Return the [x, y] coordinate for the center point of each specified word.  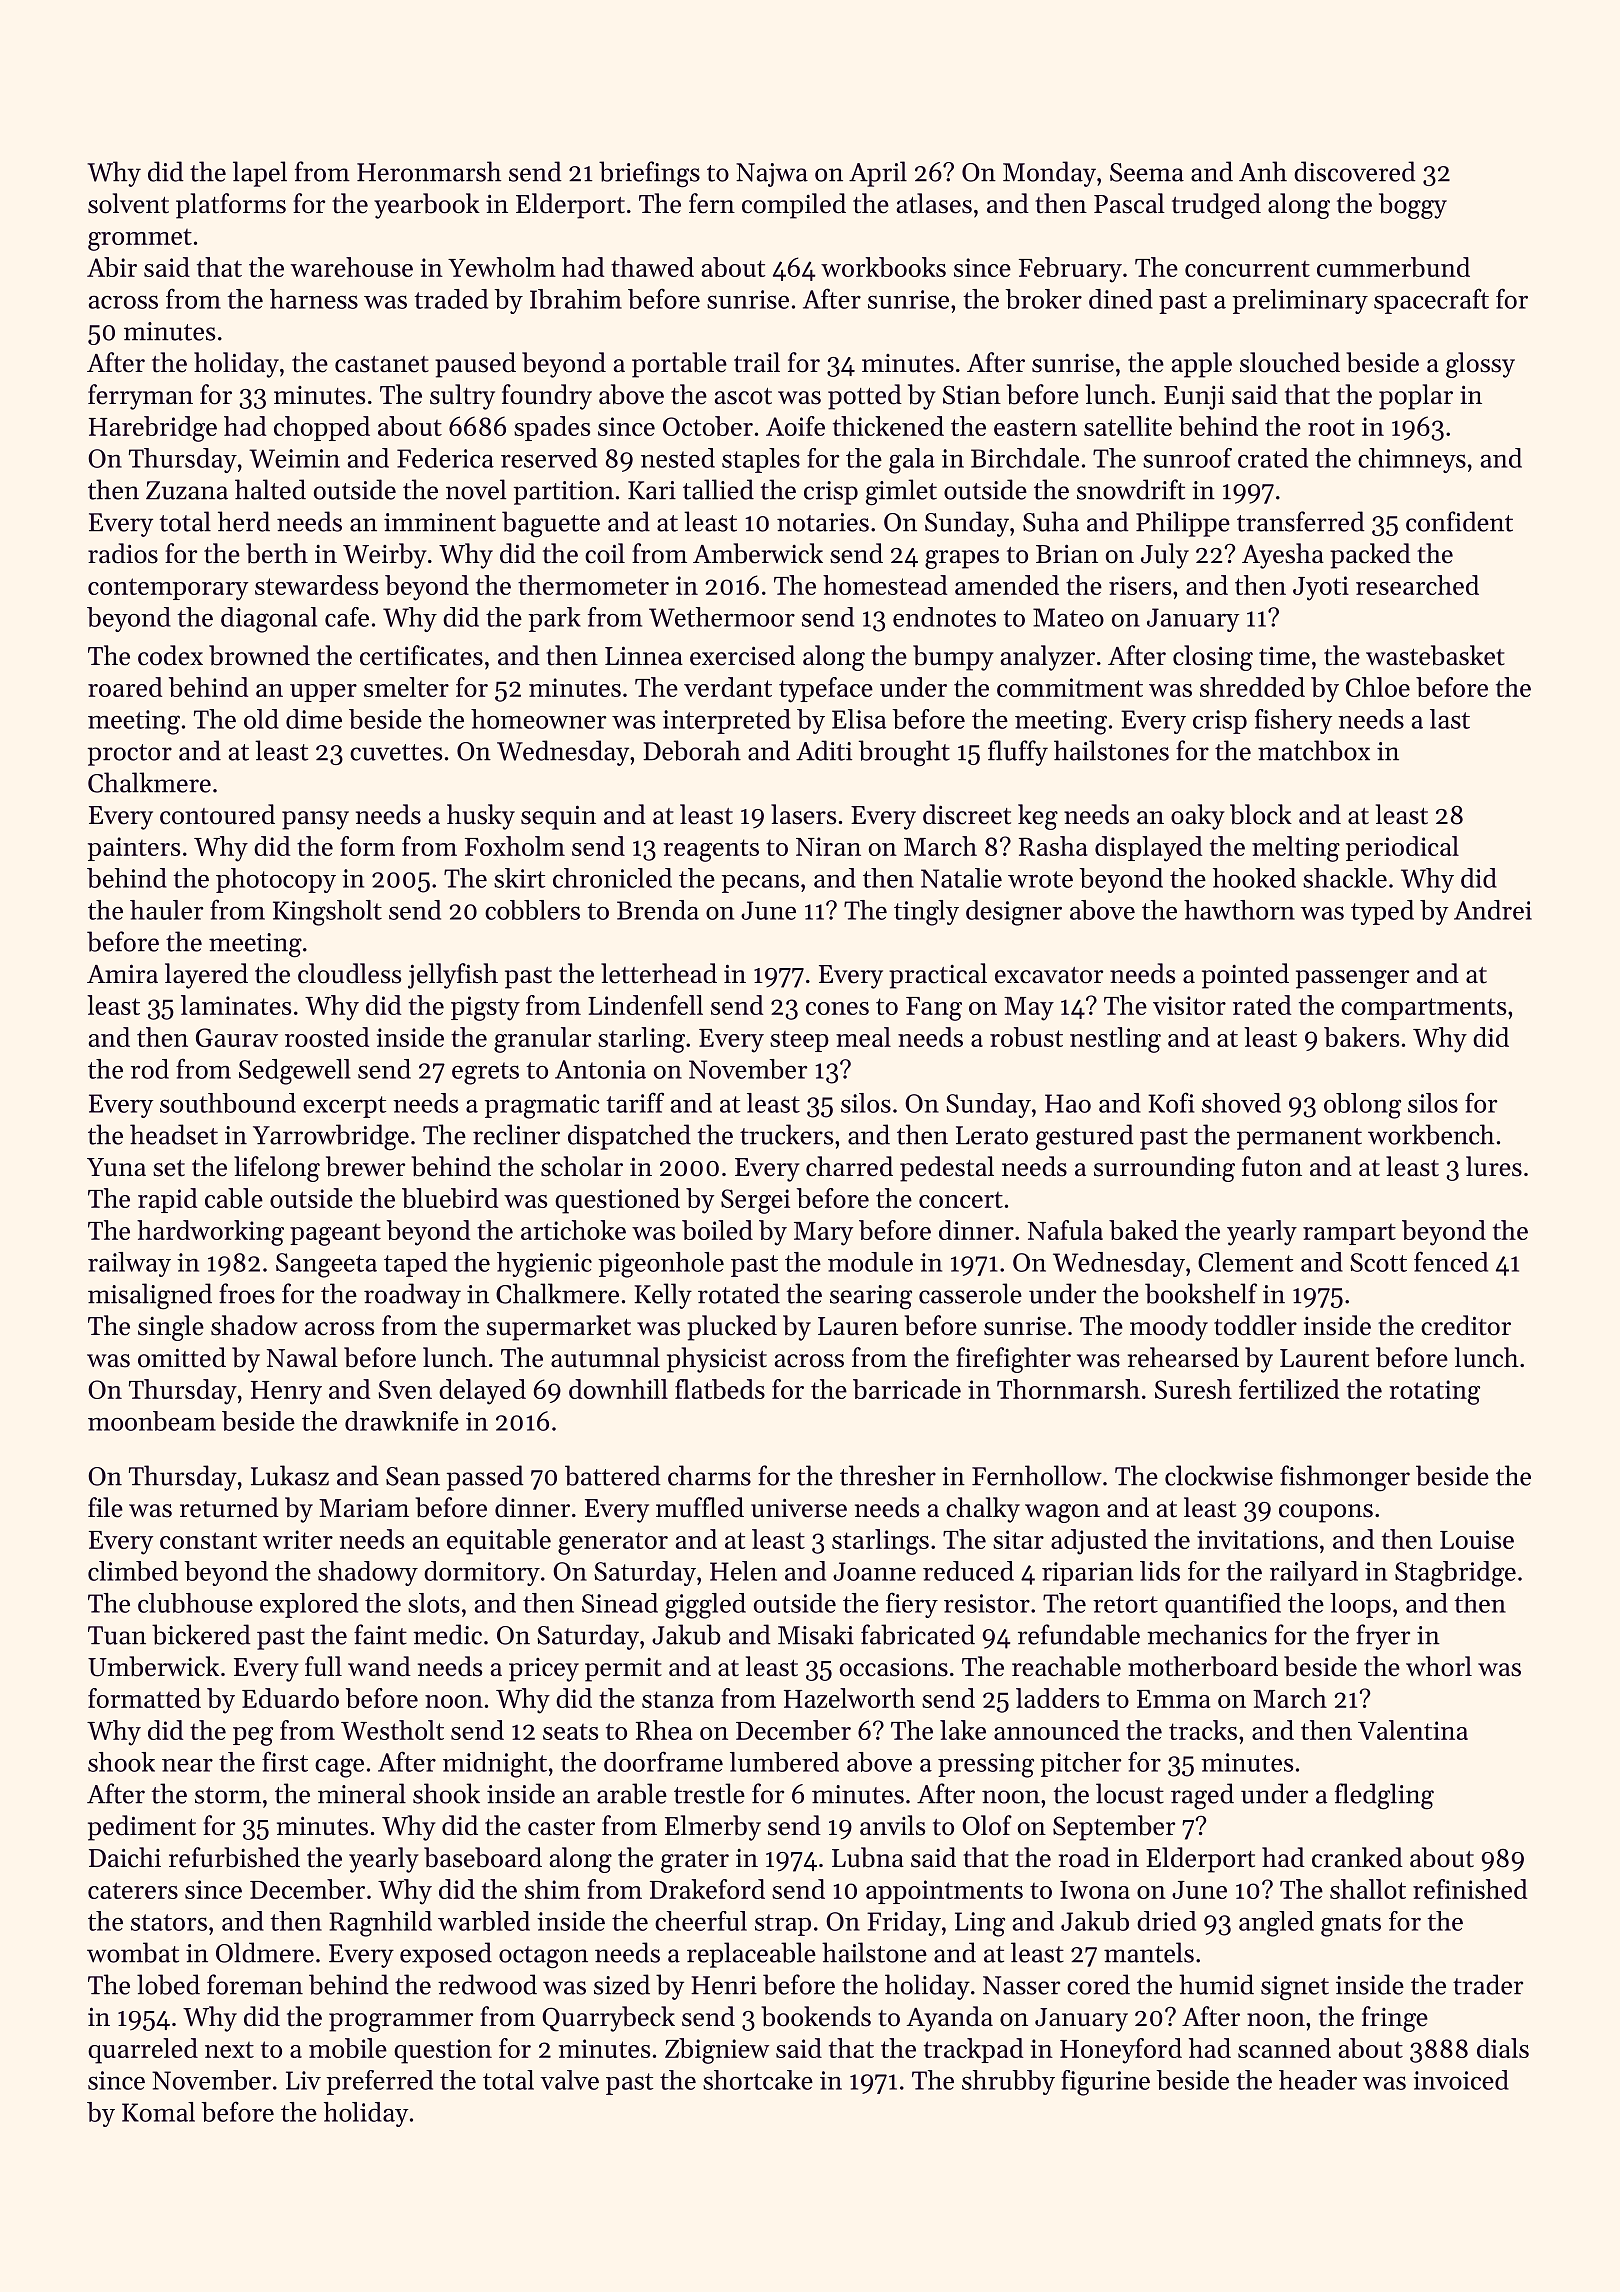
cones [837, 1008]
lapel [260, 174]
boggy [1413, 206]
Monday [1049, 174]
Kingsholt [327, 913]
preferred [379, 2082]
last [1450, 719]
